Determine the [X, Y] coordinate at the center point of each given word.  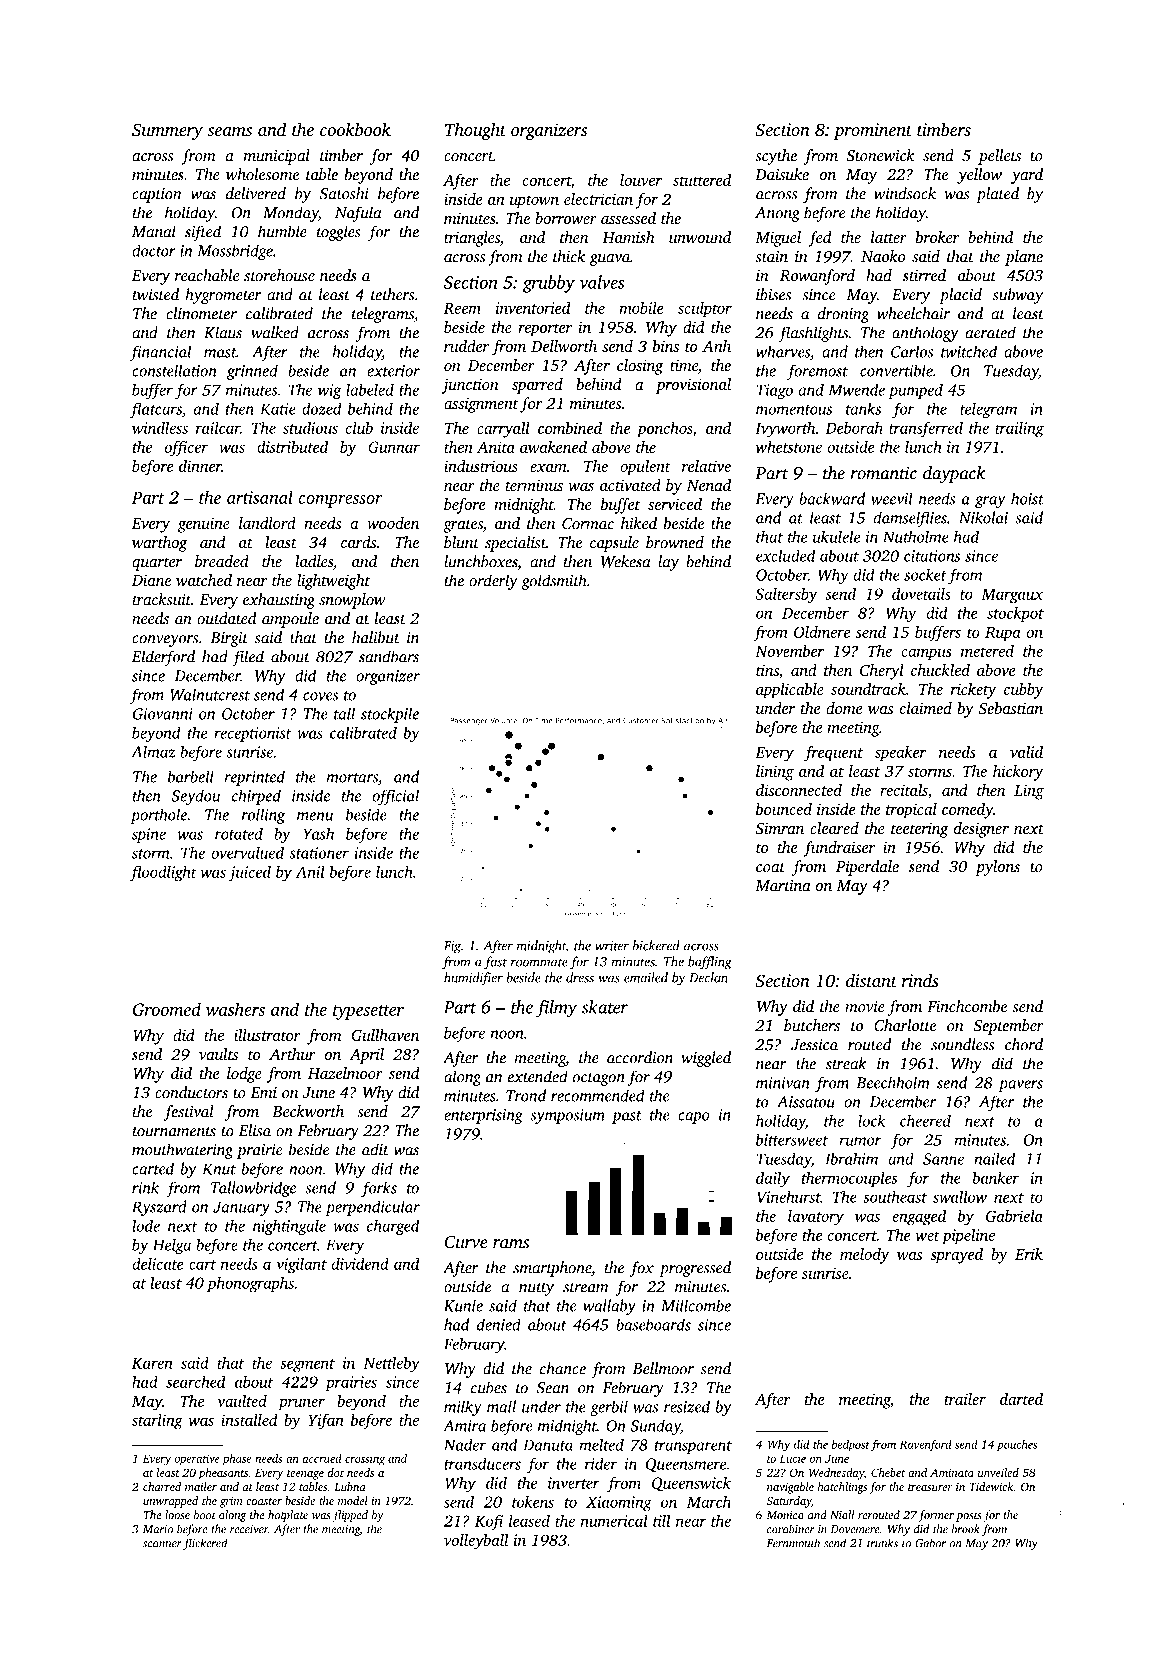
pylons [997, 868]
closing [640, 367]
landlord [267, 523]
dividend [360, 1263]
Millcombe [696, 1305]
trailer [965, 1399]
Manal [154, 231]
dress [580, 977]
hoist [1027, 498]
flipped [350, 1516]
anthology [925, 334]
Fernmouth [793, 1543]
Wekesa [626, 561]
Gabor [930, 1543]
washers [235, 1009]
